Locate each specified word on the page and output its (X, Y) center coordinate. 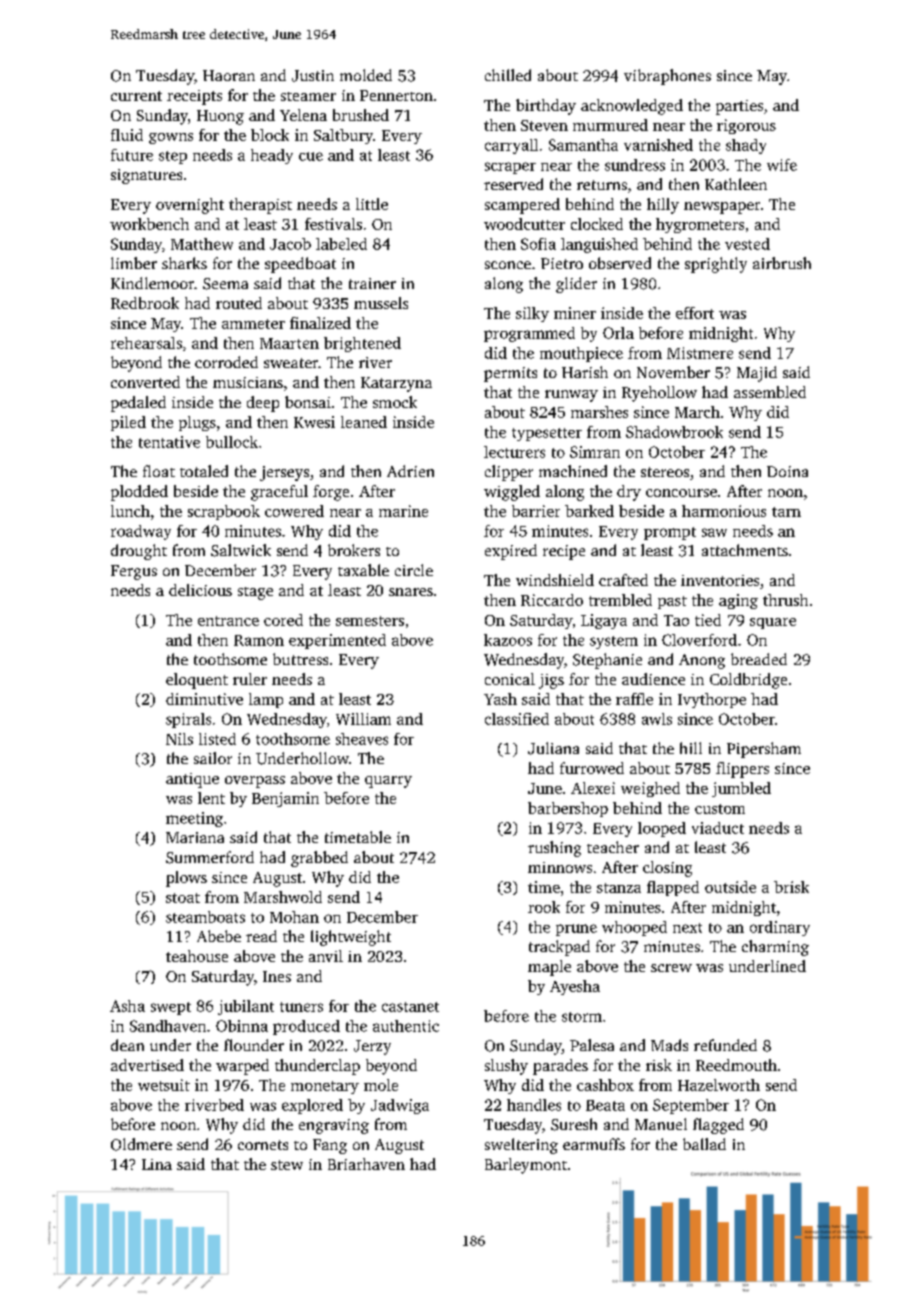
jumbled (741, 789)
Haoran (229, 75)
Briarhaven (366, 1164)
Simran (595, 452)
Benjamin (285, 799)
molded (366, 75)
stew (287, 1165)
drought (139, 552)
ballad (704, 1144)
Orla (618, 333)
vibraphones (667, 77)
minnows (560, 867)
